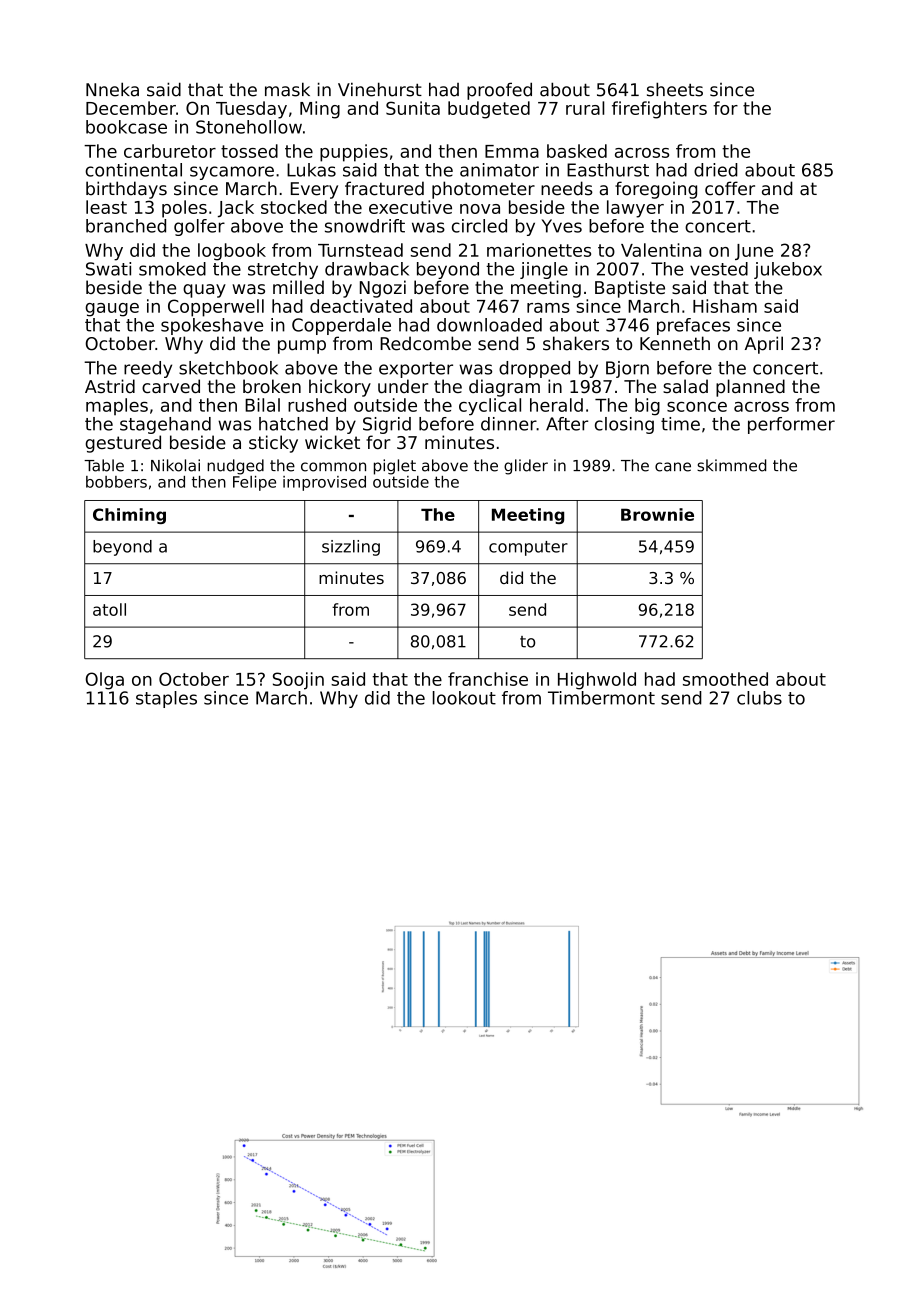 This screenshot has height=1314, width=924. I want to click on prefaces, so click(693, 326).
